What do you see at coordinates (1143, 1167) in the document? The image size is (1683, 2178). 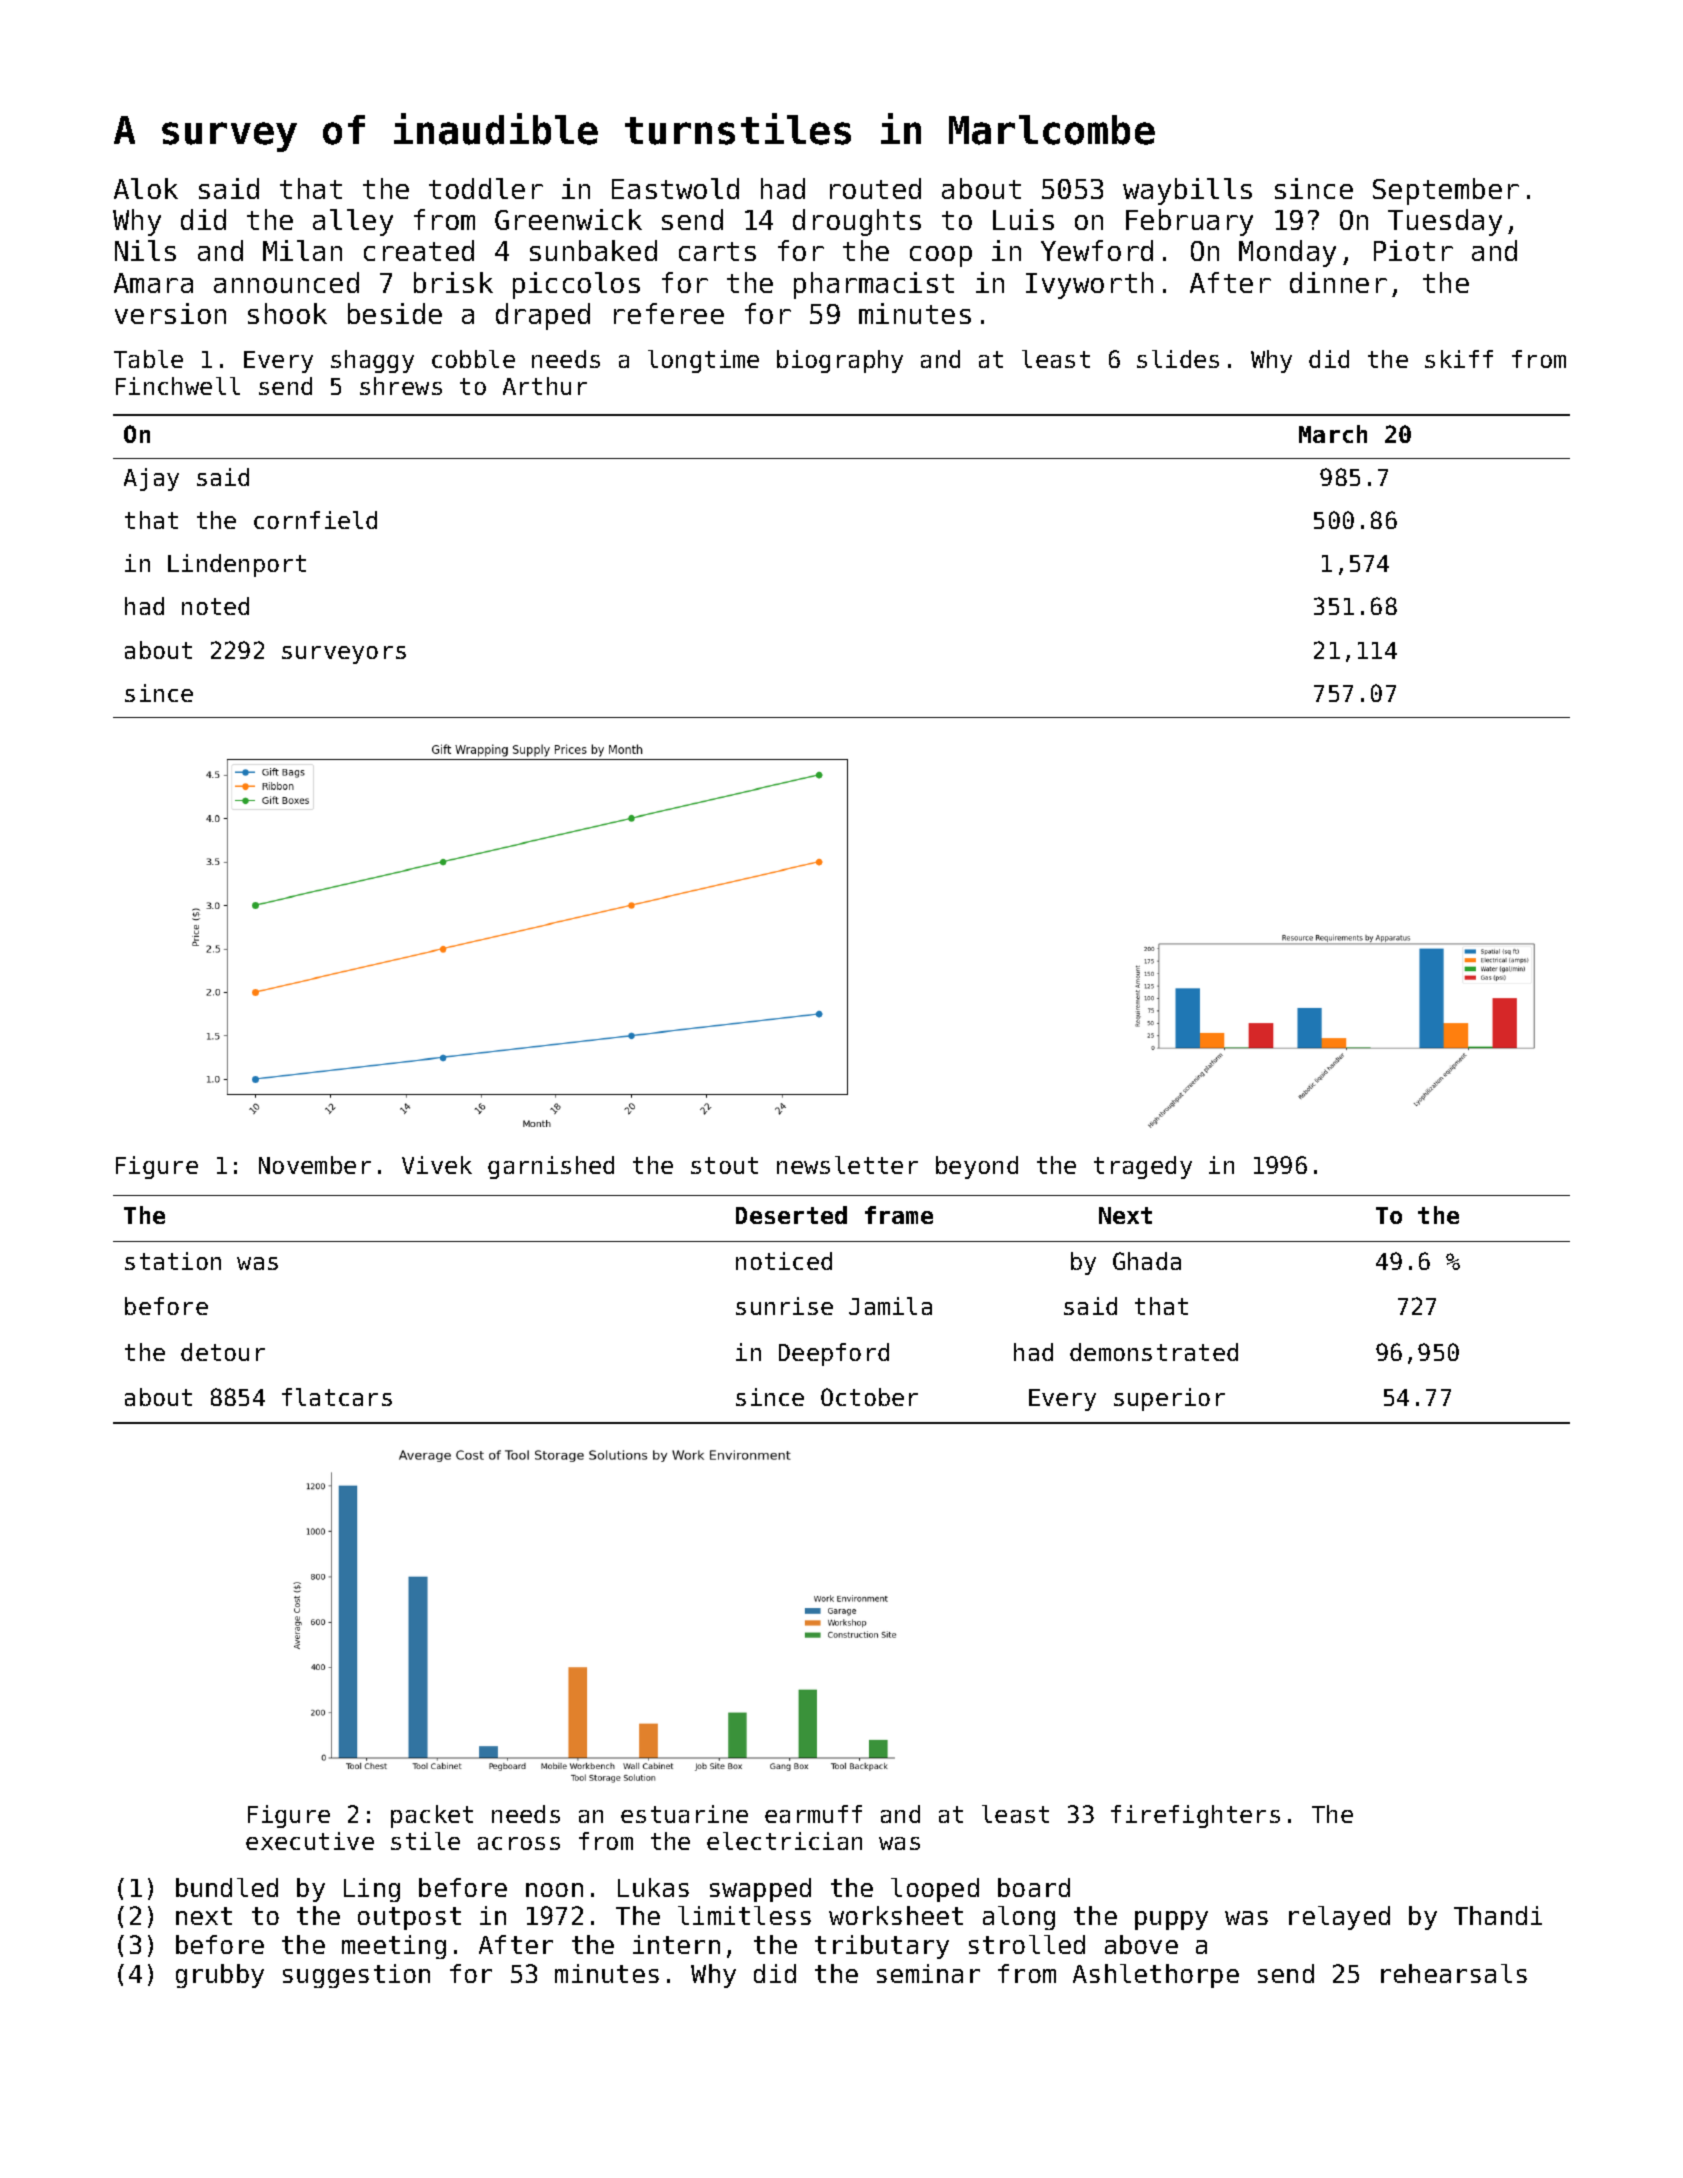 I see `tragedy` at bounding box center [1143, 1167].
